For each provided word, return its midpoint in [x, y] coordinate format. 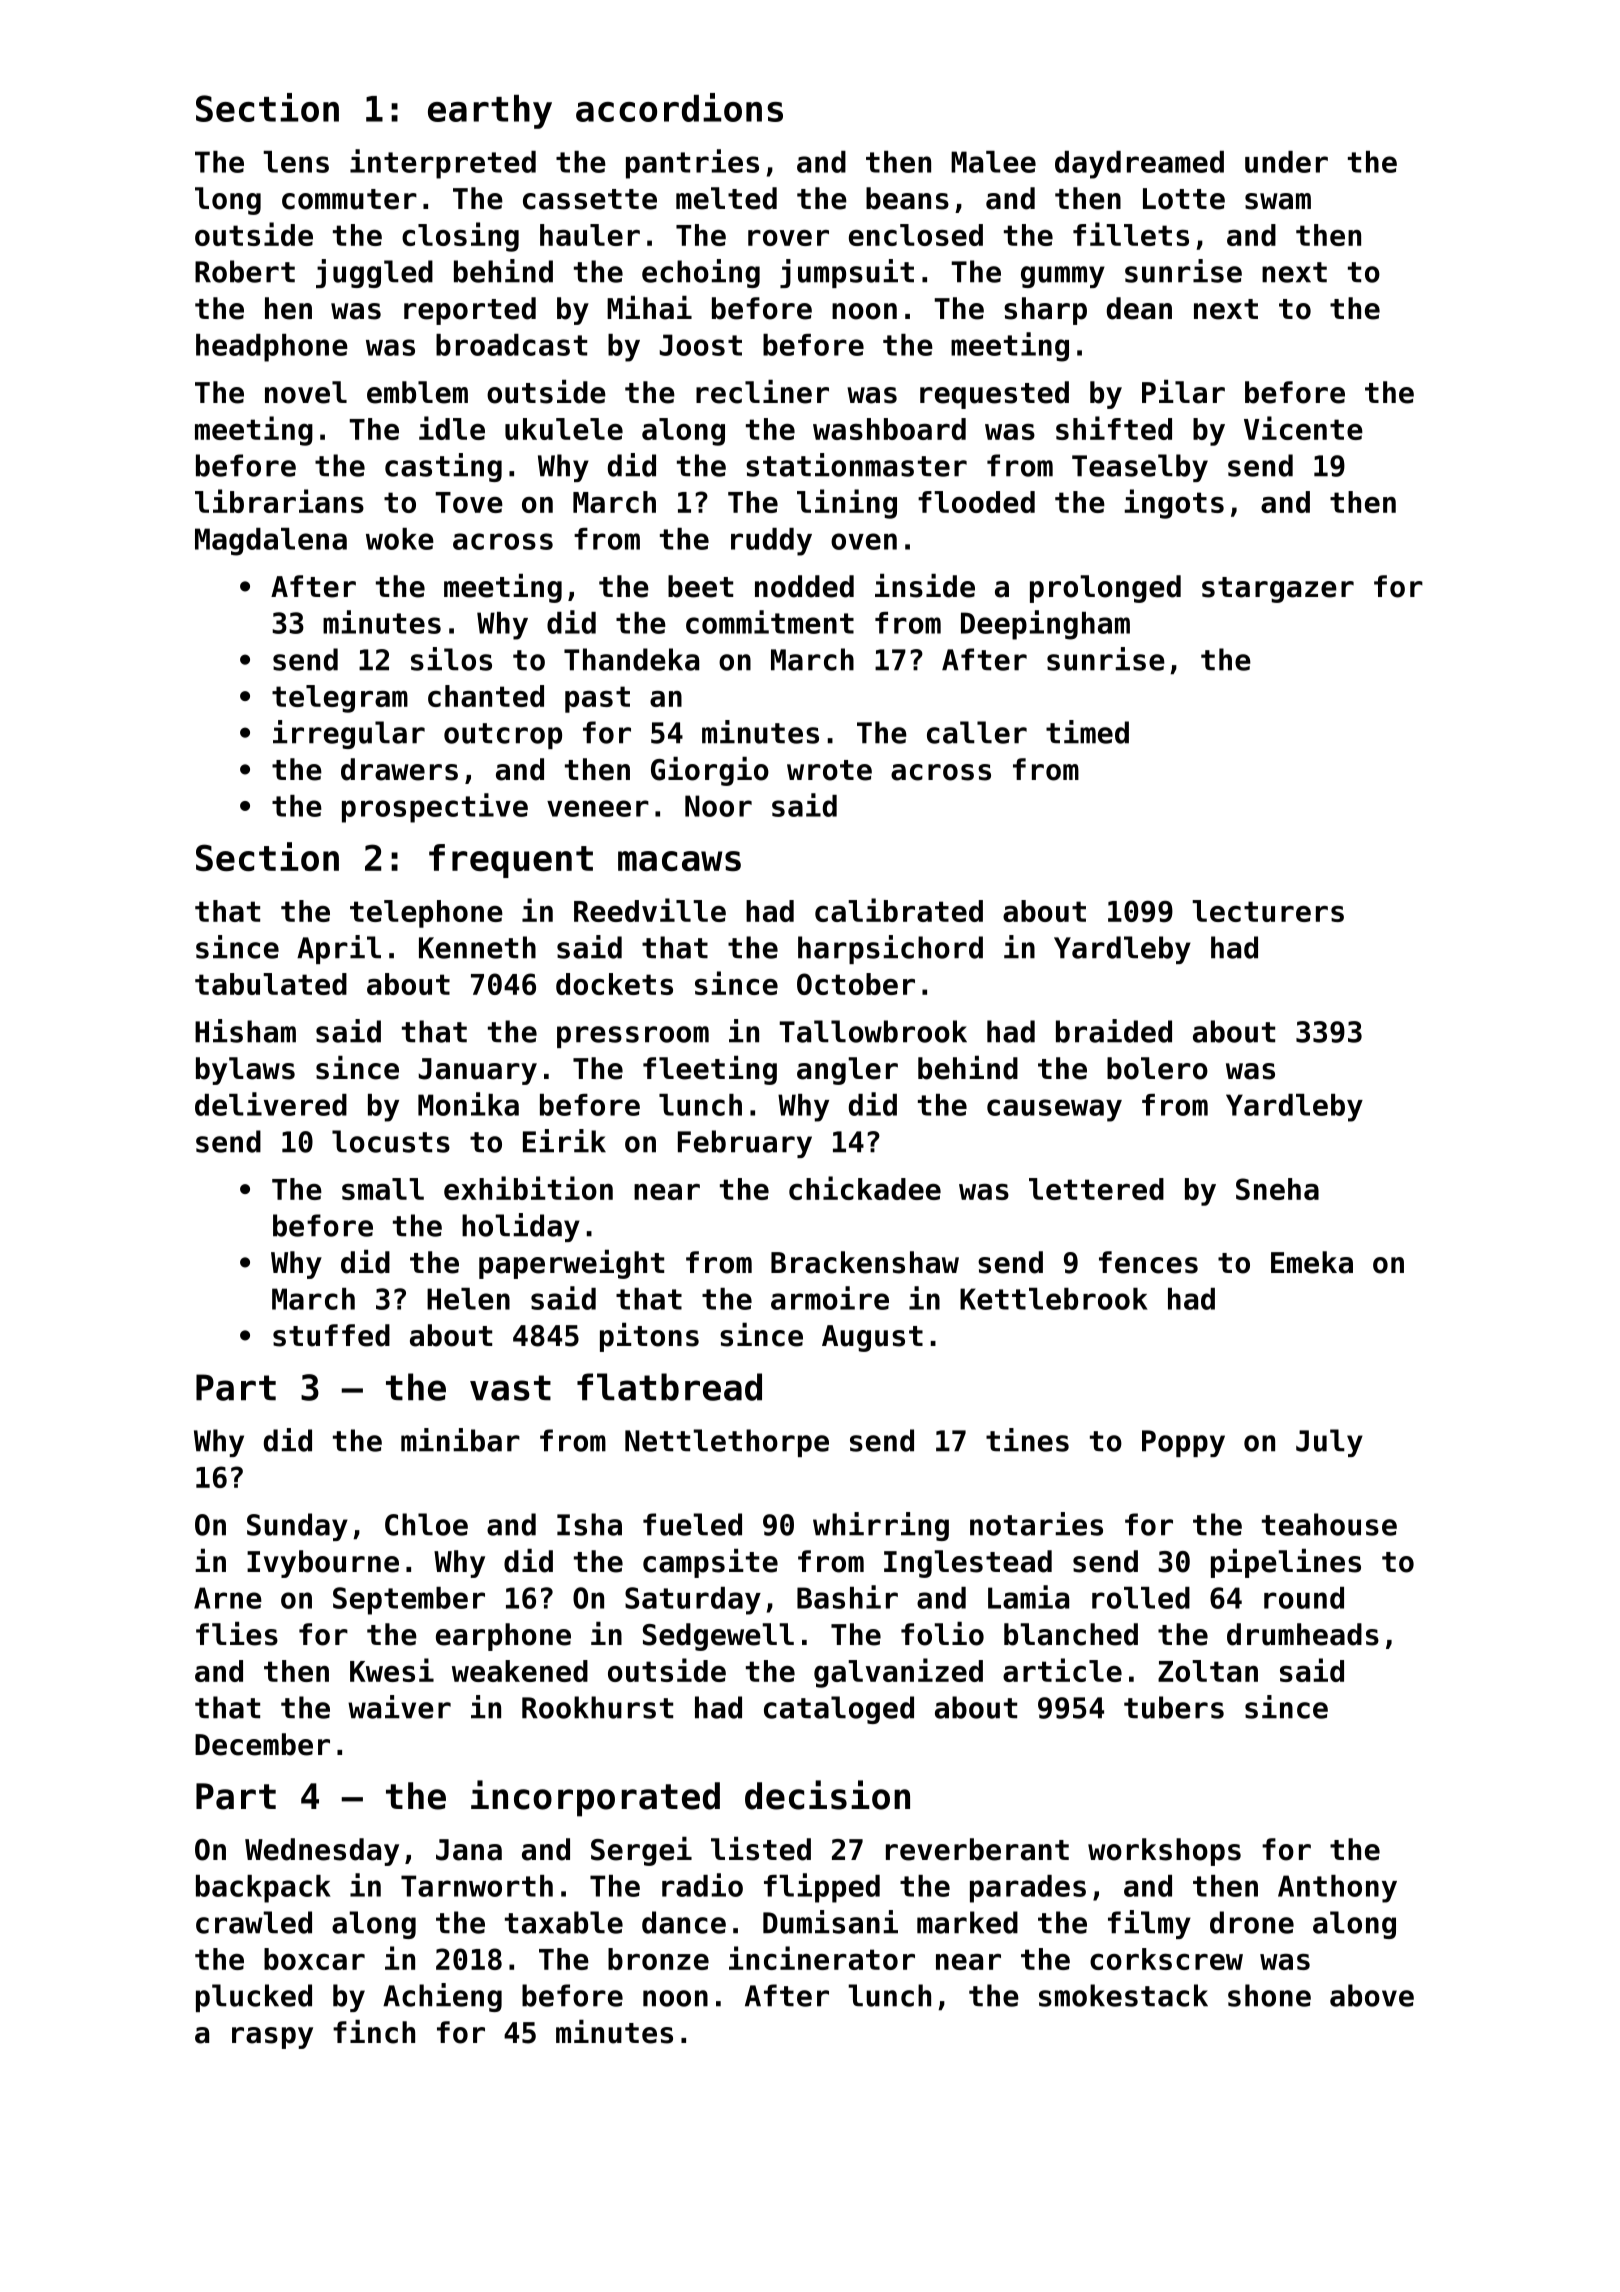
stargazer [1278, 590]
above [1372, 1995]
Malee [993, 162]
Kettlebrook [1054, 1299]
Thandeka [631, 659]
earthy [490, 112]
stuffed [331, 1335]
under [1286, 162]
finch [374, 2032]
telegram [340, 699]
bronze [658, 1959]
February [745, 1144]
